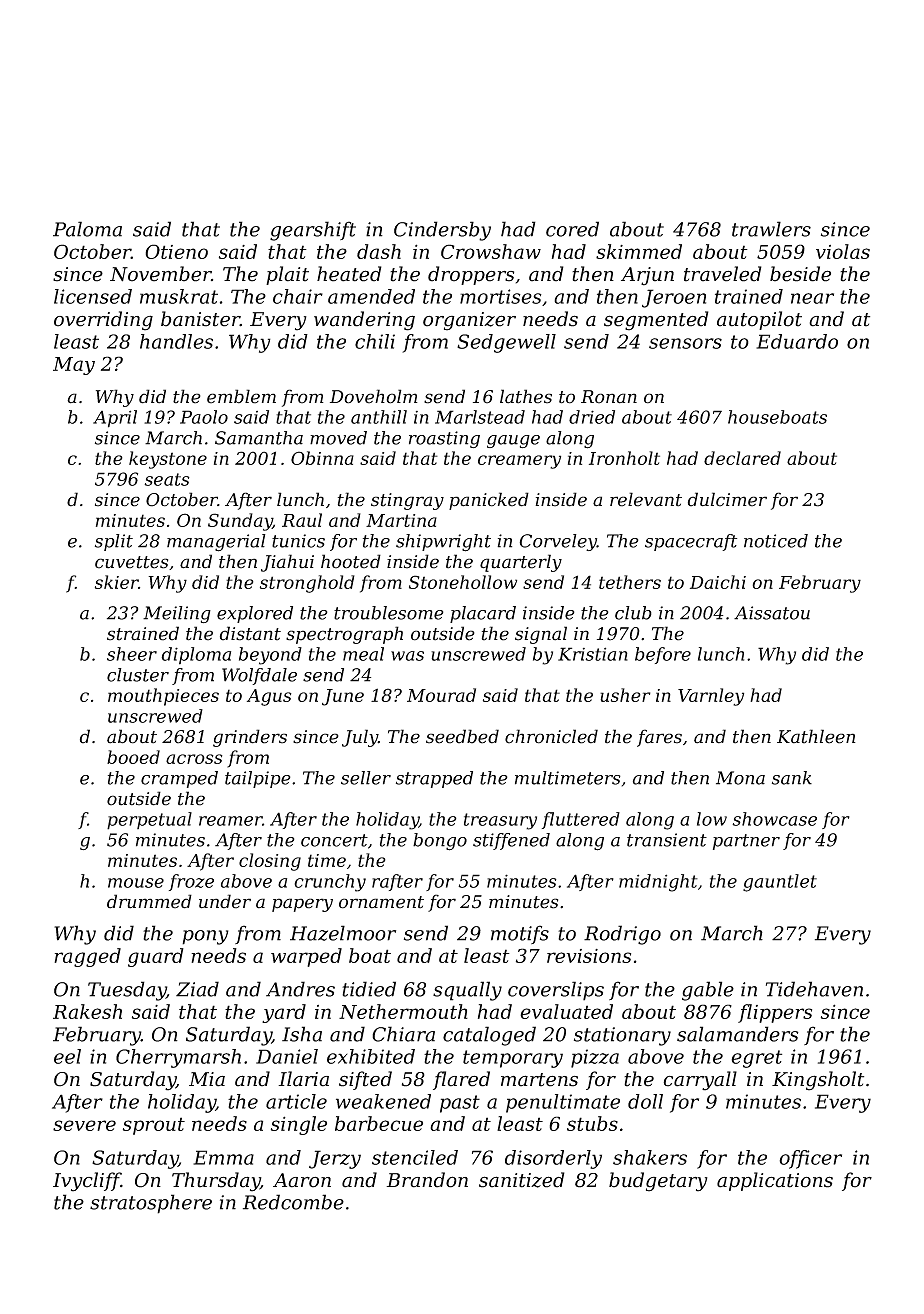 This image has width=924, height=1314. What do you see at coordinates (740, 778) in the image?
I see `Mona` at bounding box center [740, 778].
